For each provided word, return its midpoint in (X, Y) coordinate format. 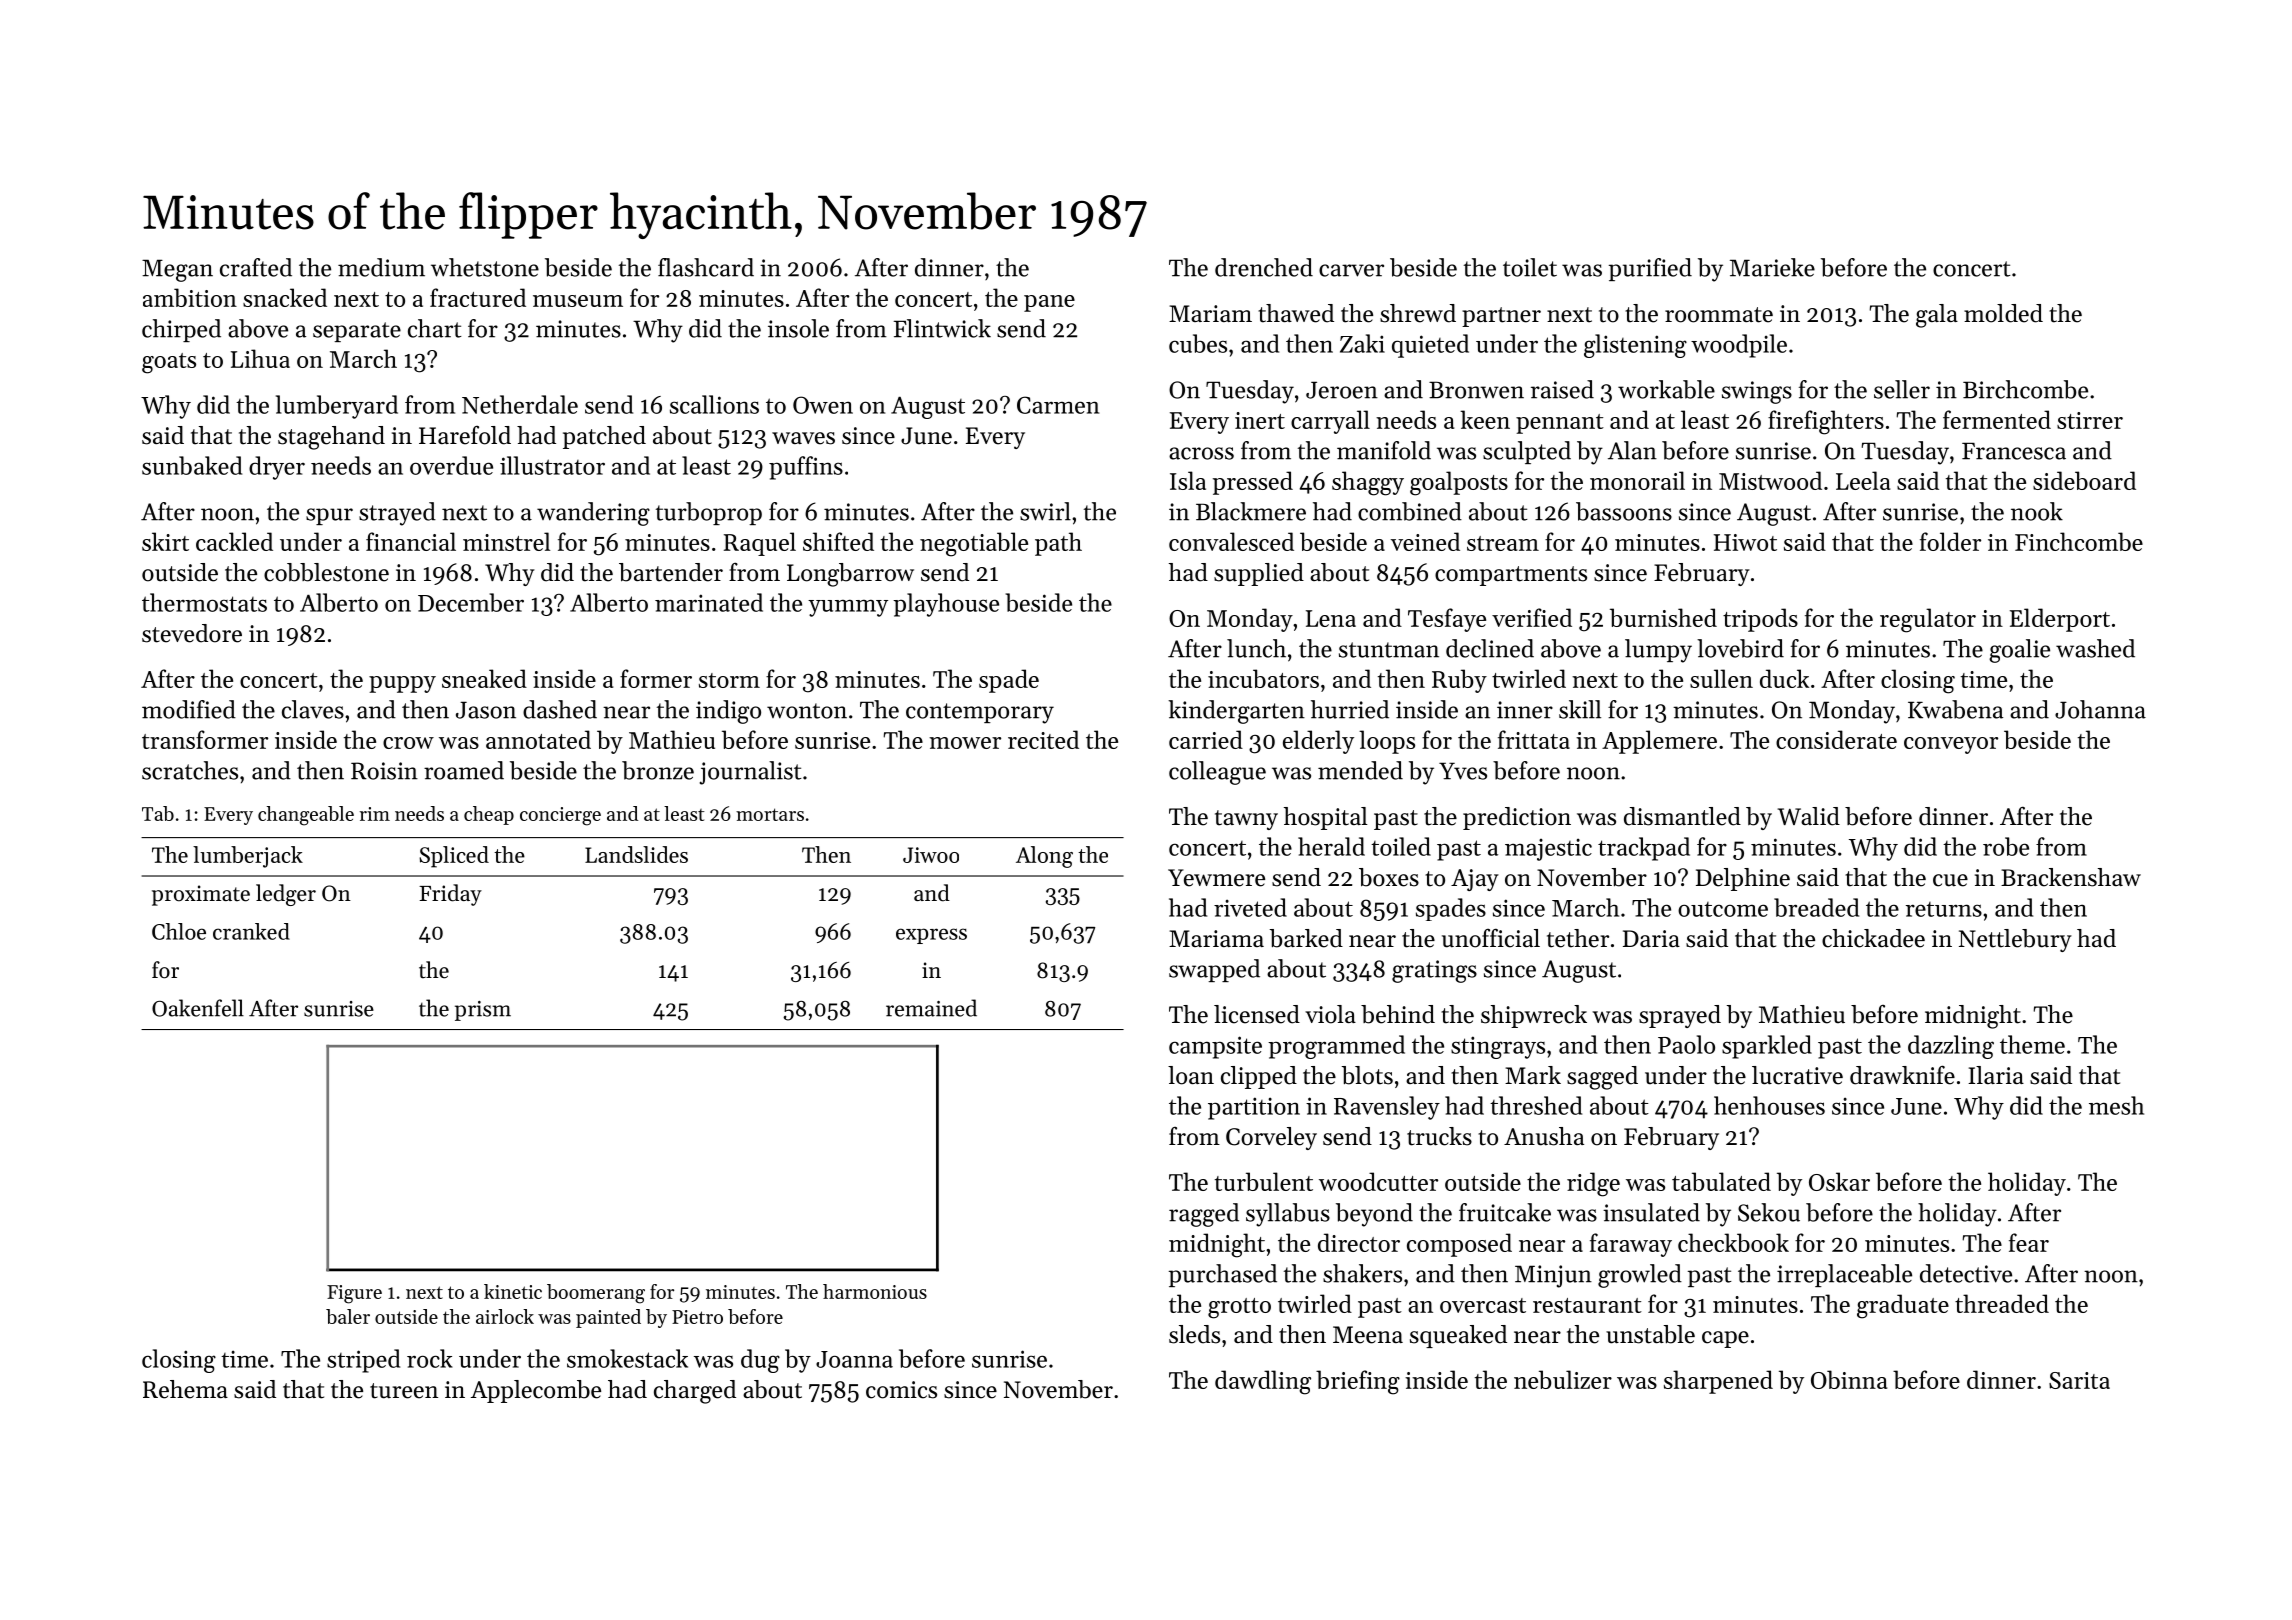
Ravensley (1387, 1108)
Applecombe (536, 1391)
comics (901, 1390)
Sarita (2079, 1380)
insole (798, 328)
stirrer (2090, 420)
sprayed (1680, 1016)
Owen (823, 405)
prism (483, 1011)
